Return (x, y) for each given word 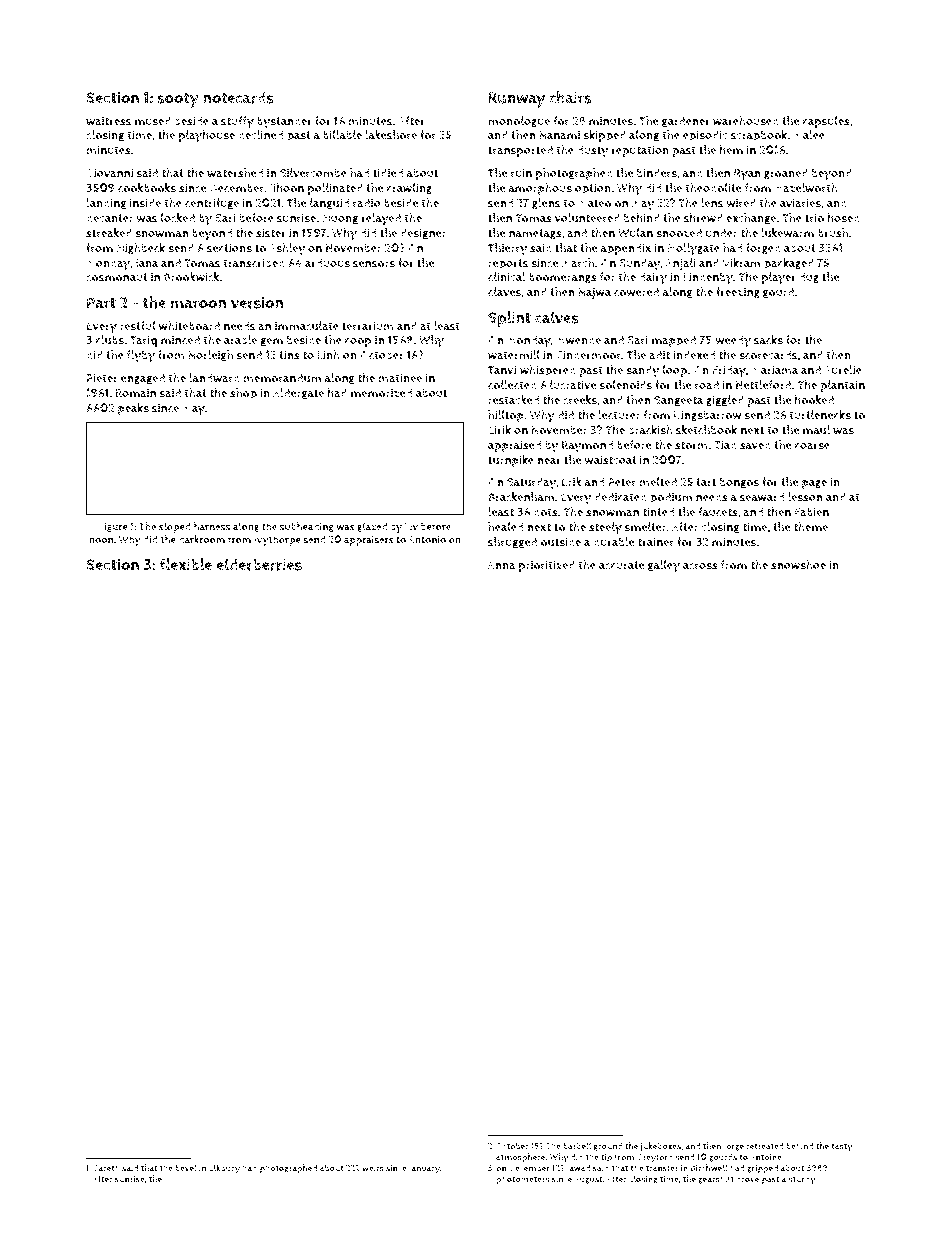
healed (505, 527)
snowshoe (798, 565)
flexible (186, 564)
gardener (686, 121)
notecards (238, 97)
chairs (570, 97)
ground (608, 1147)
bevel (186, 1167)
